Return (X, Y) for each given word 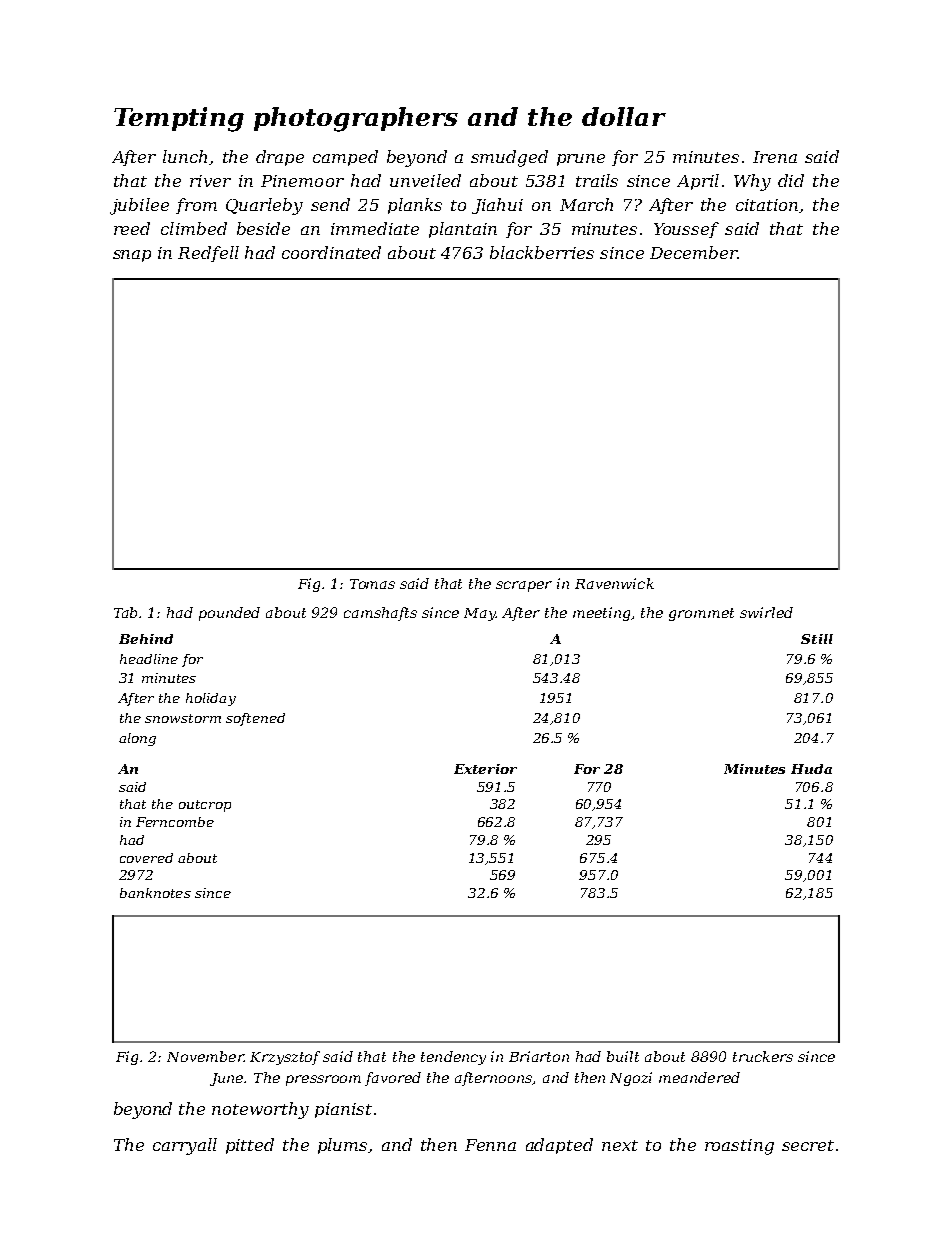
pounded (229, 614)
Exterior (485, 769)
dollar (624, 116)
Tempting (179, 119)
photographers (356, 119)
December (693, 252)
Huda (811, 769)
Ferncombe (175, 822)
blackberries (542, 252)
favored (393, 1079)
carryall (185, 1146)
